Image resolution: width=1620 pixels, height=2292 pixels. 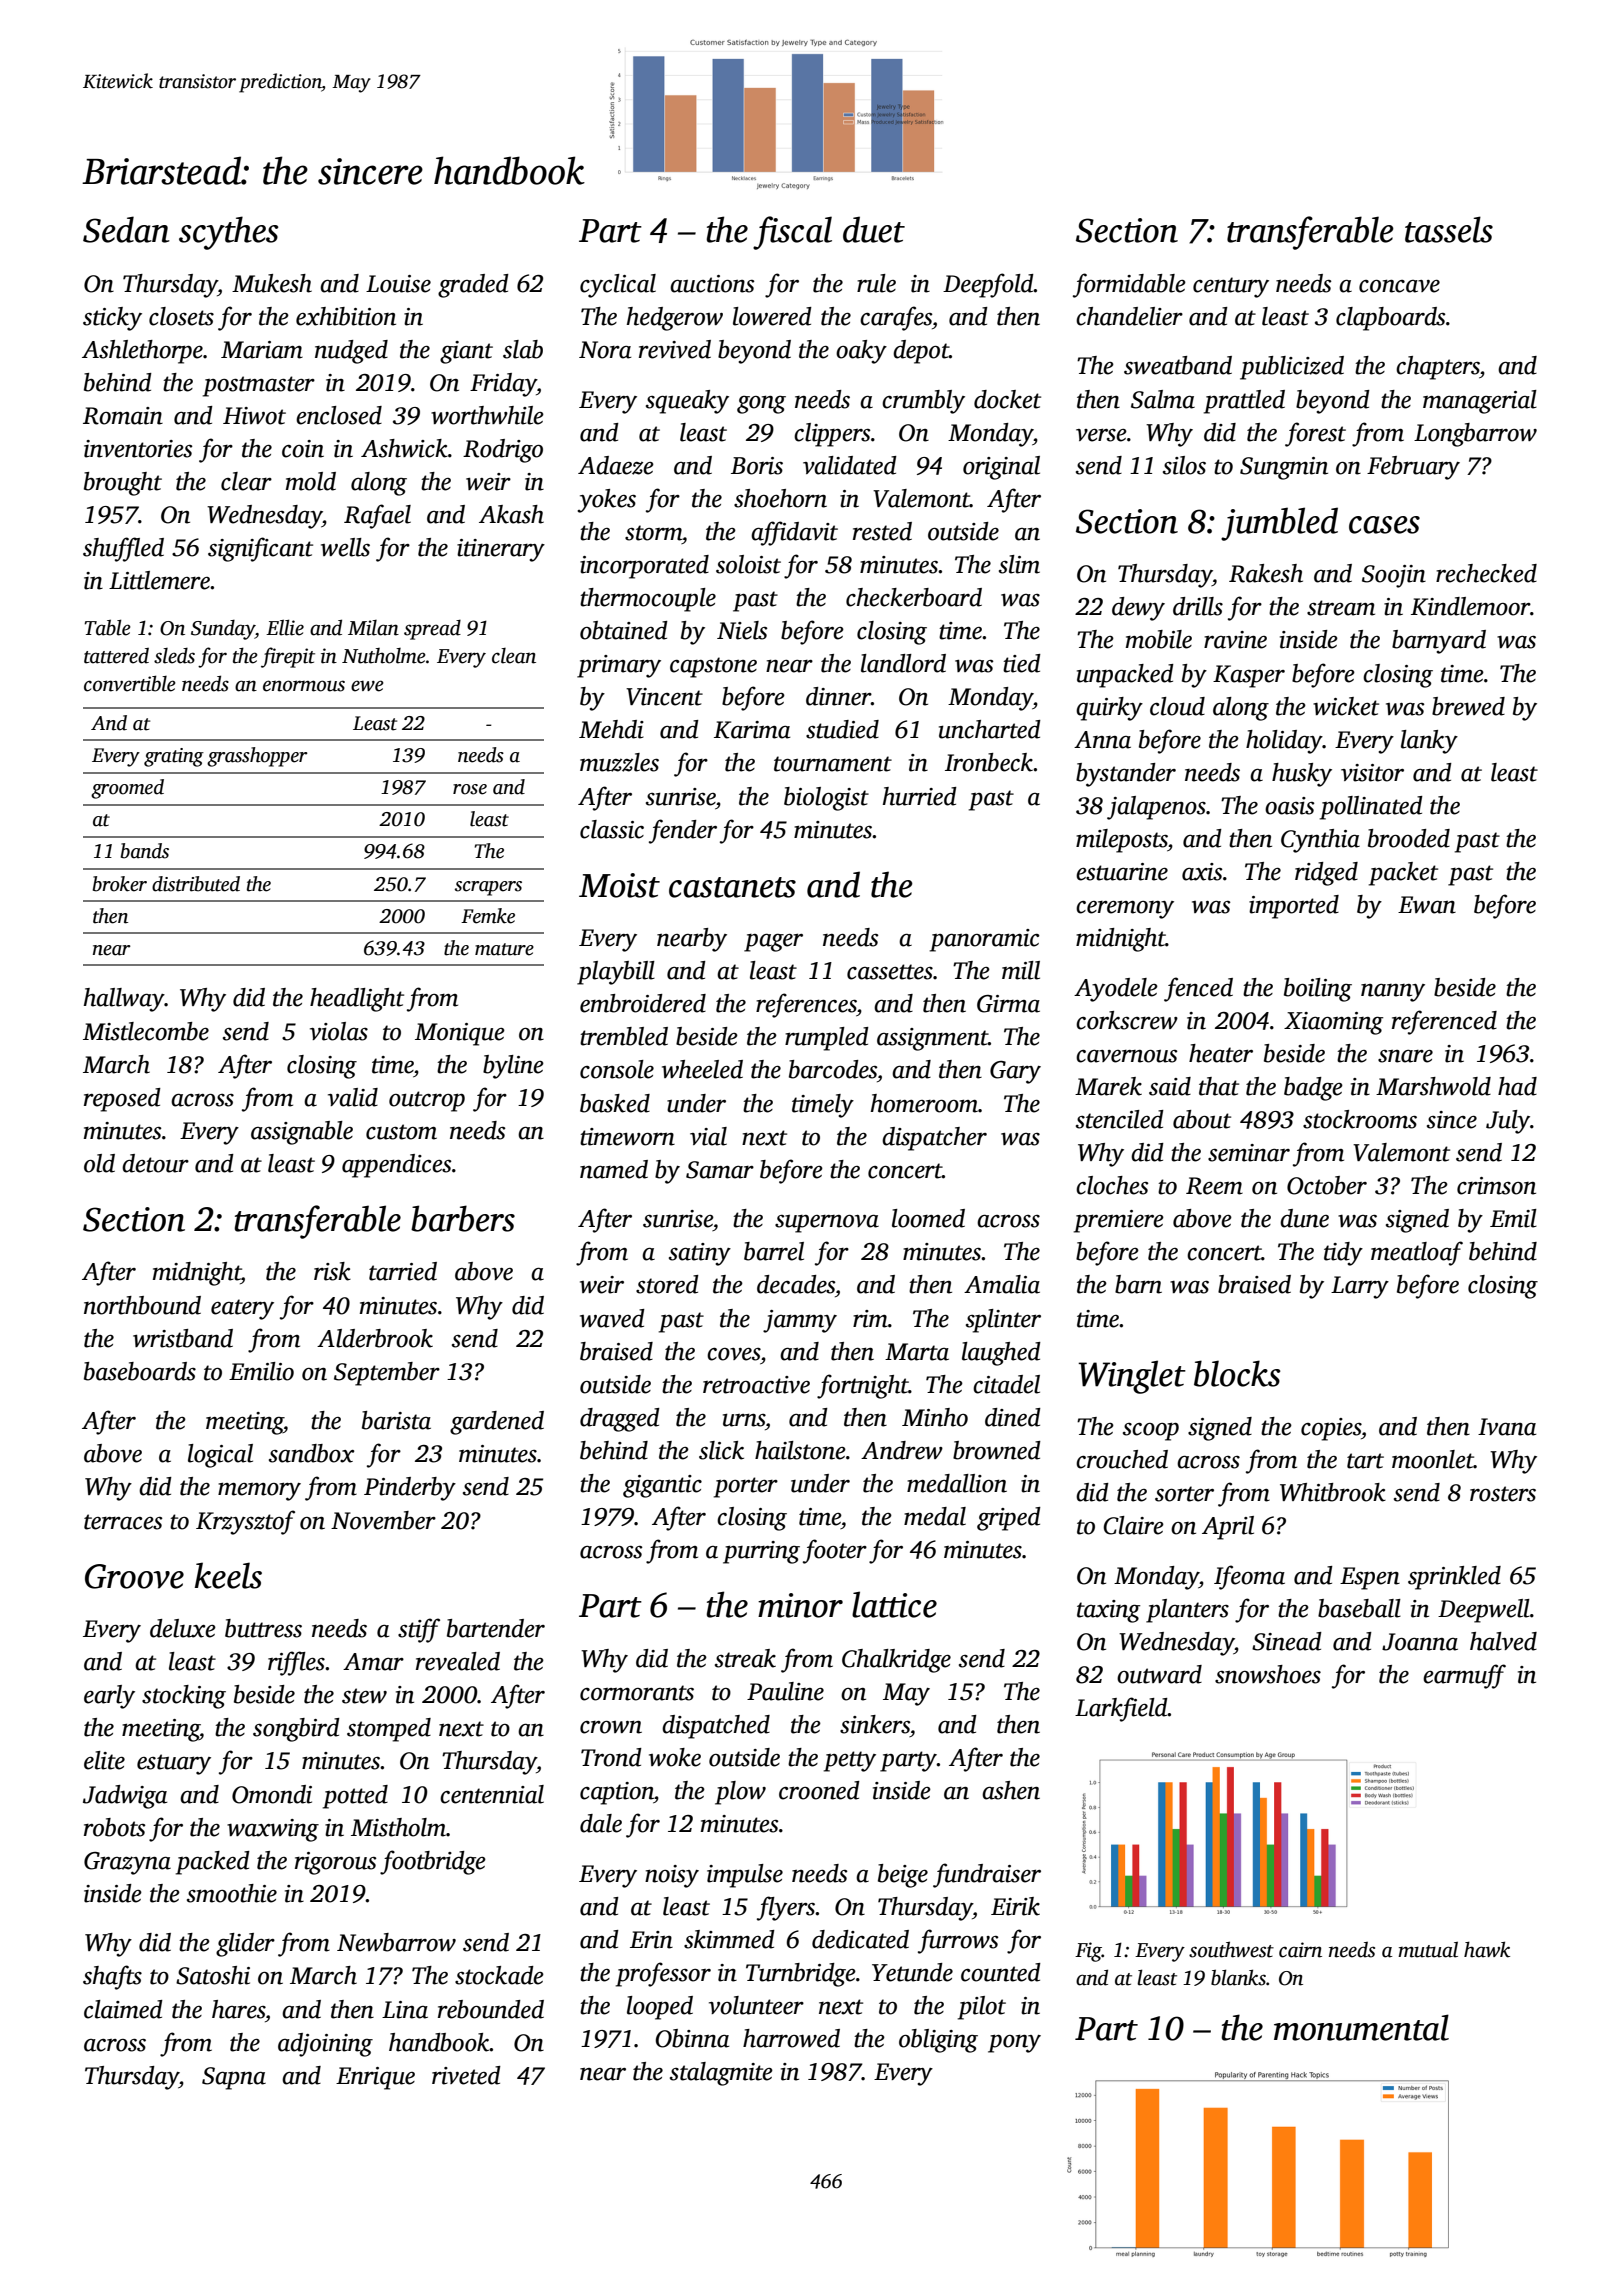 What do you see at coordinates (938, 2041) in the document?
I see `obliging` at bounding box center [938, 2041].
